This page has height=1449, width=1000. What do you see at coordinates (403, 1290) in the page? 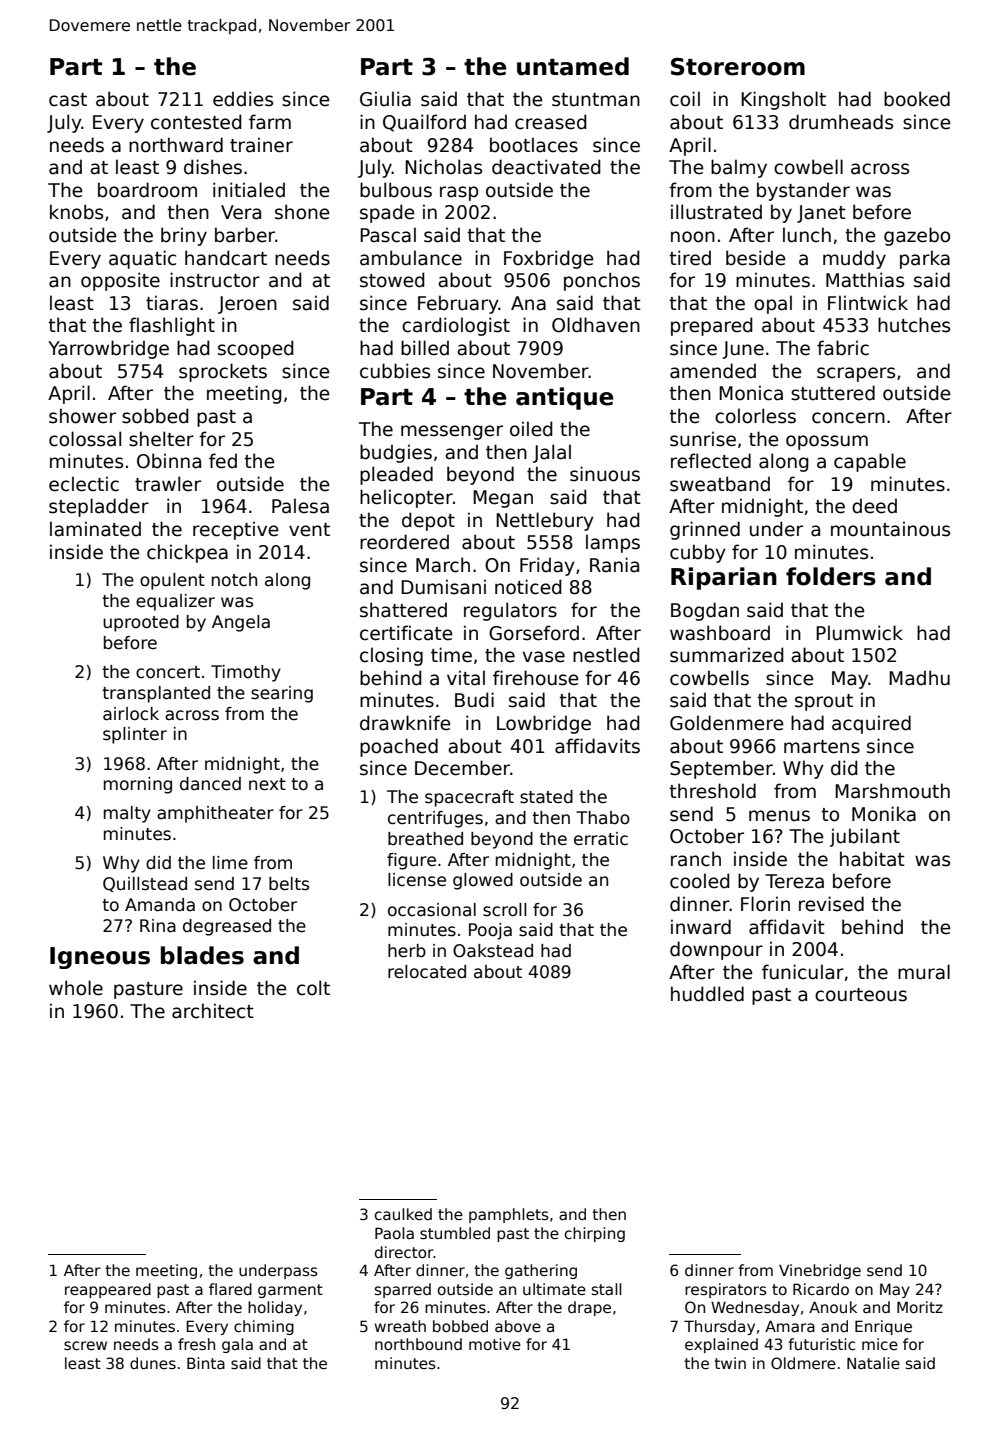
I see `sparred` at bounding box center [403, 1290].
